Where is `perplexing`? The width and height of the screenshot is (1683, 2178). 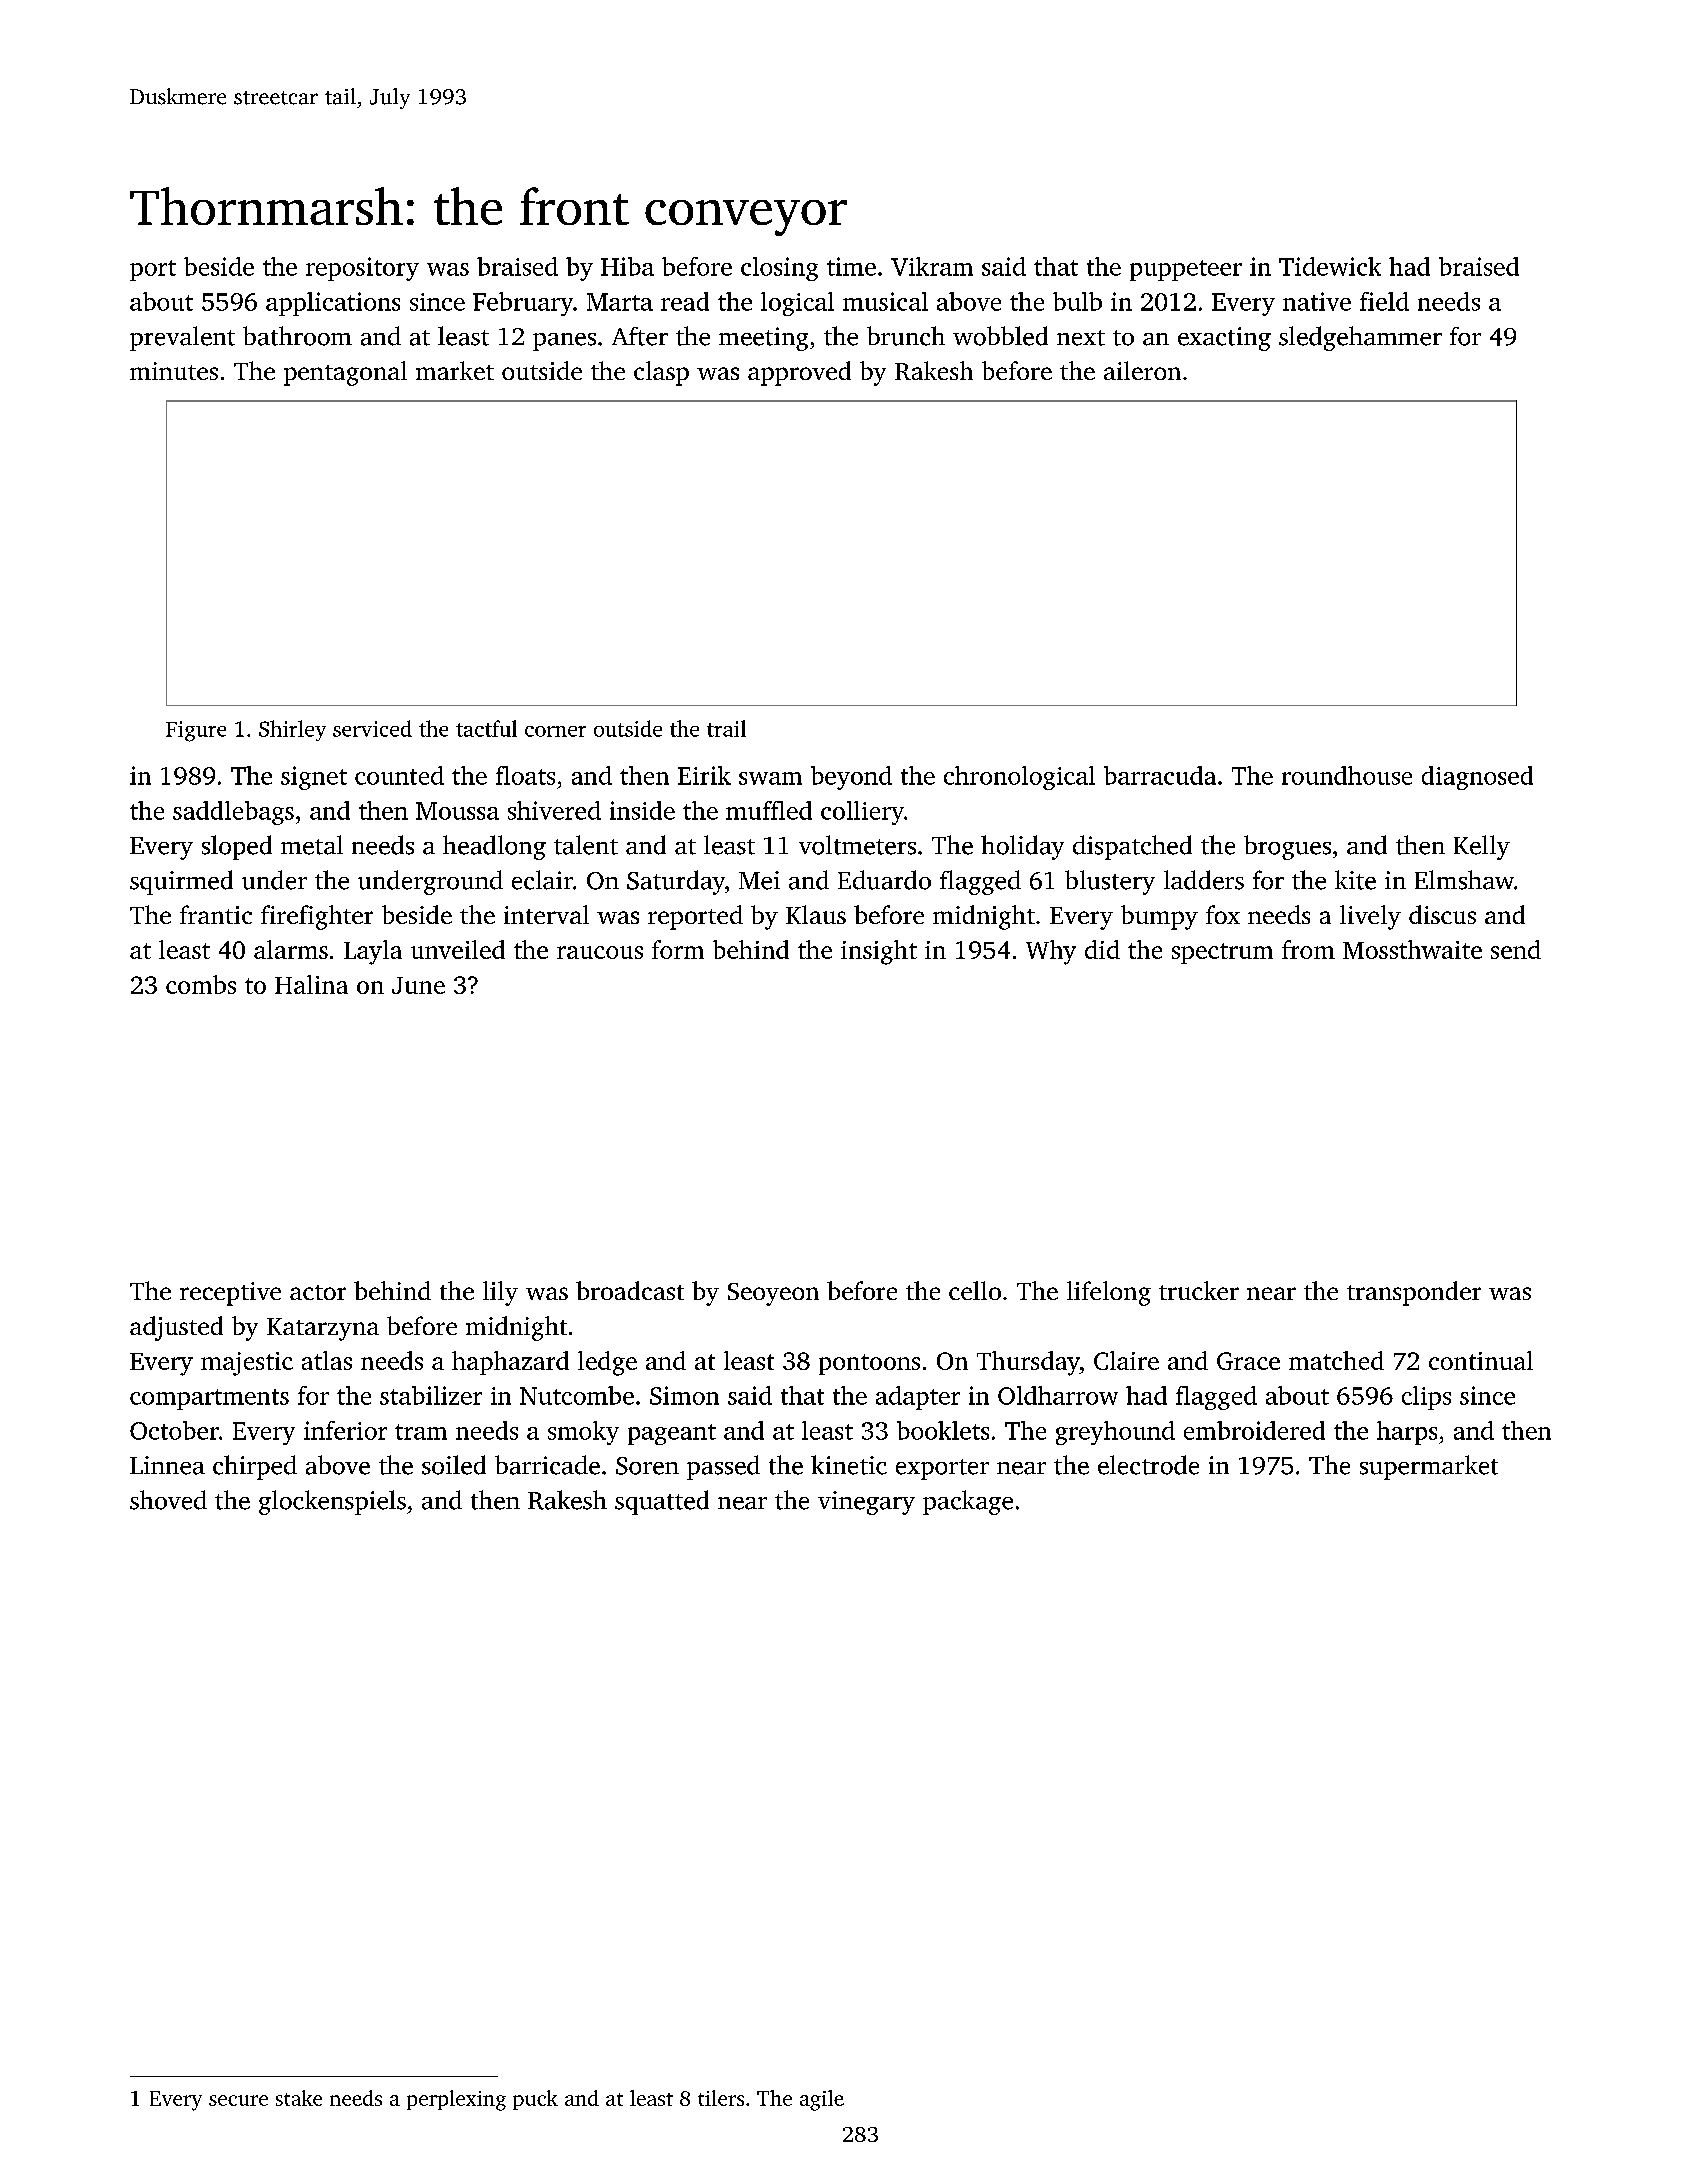 perplexing is located at coordinates (456, 2100).
